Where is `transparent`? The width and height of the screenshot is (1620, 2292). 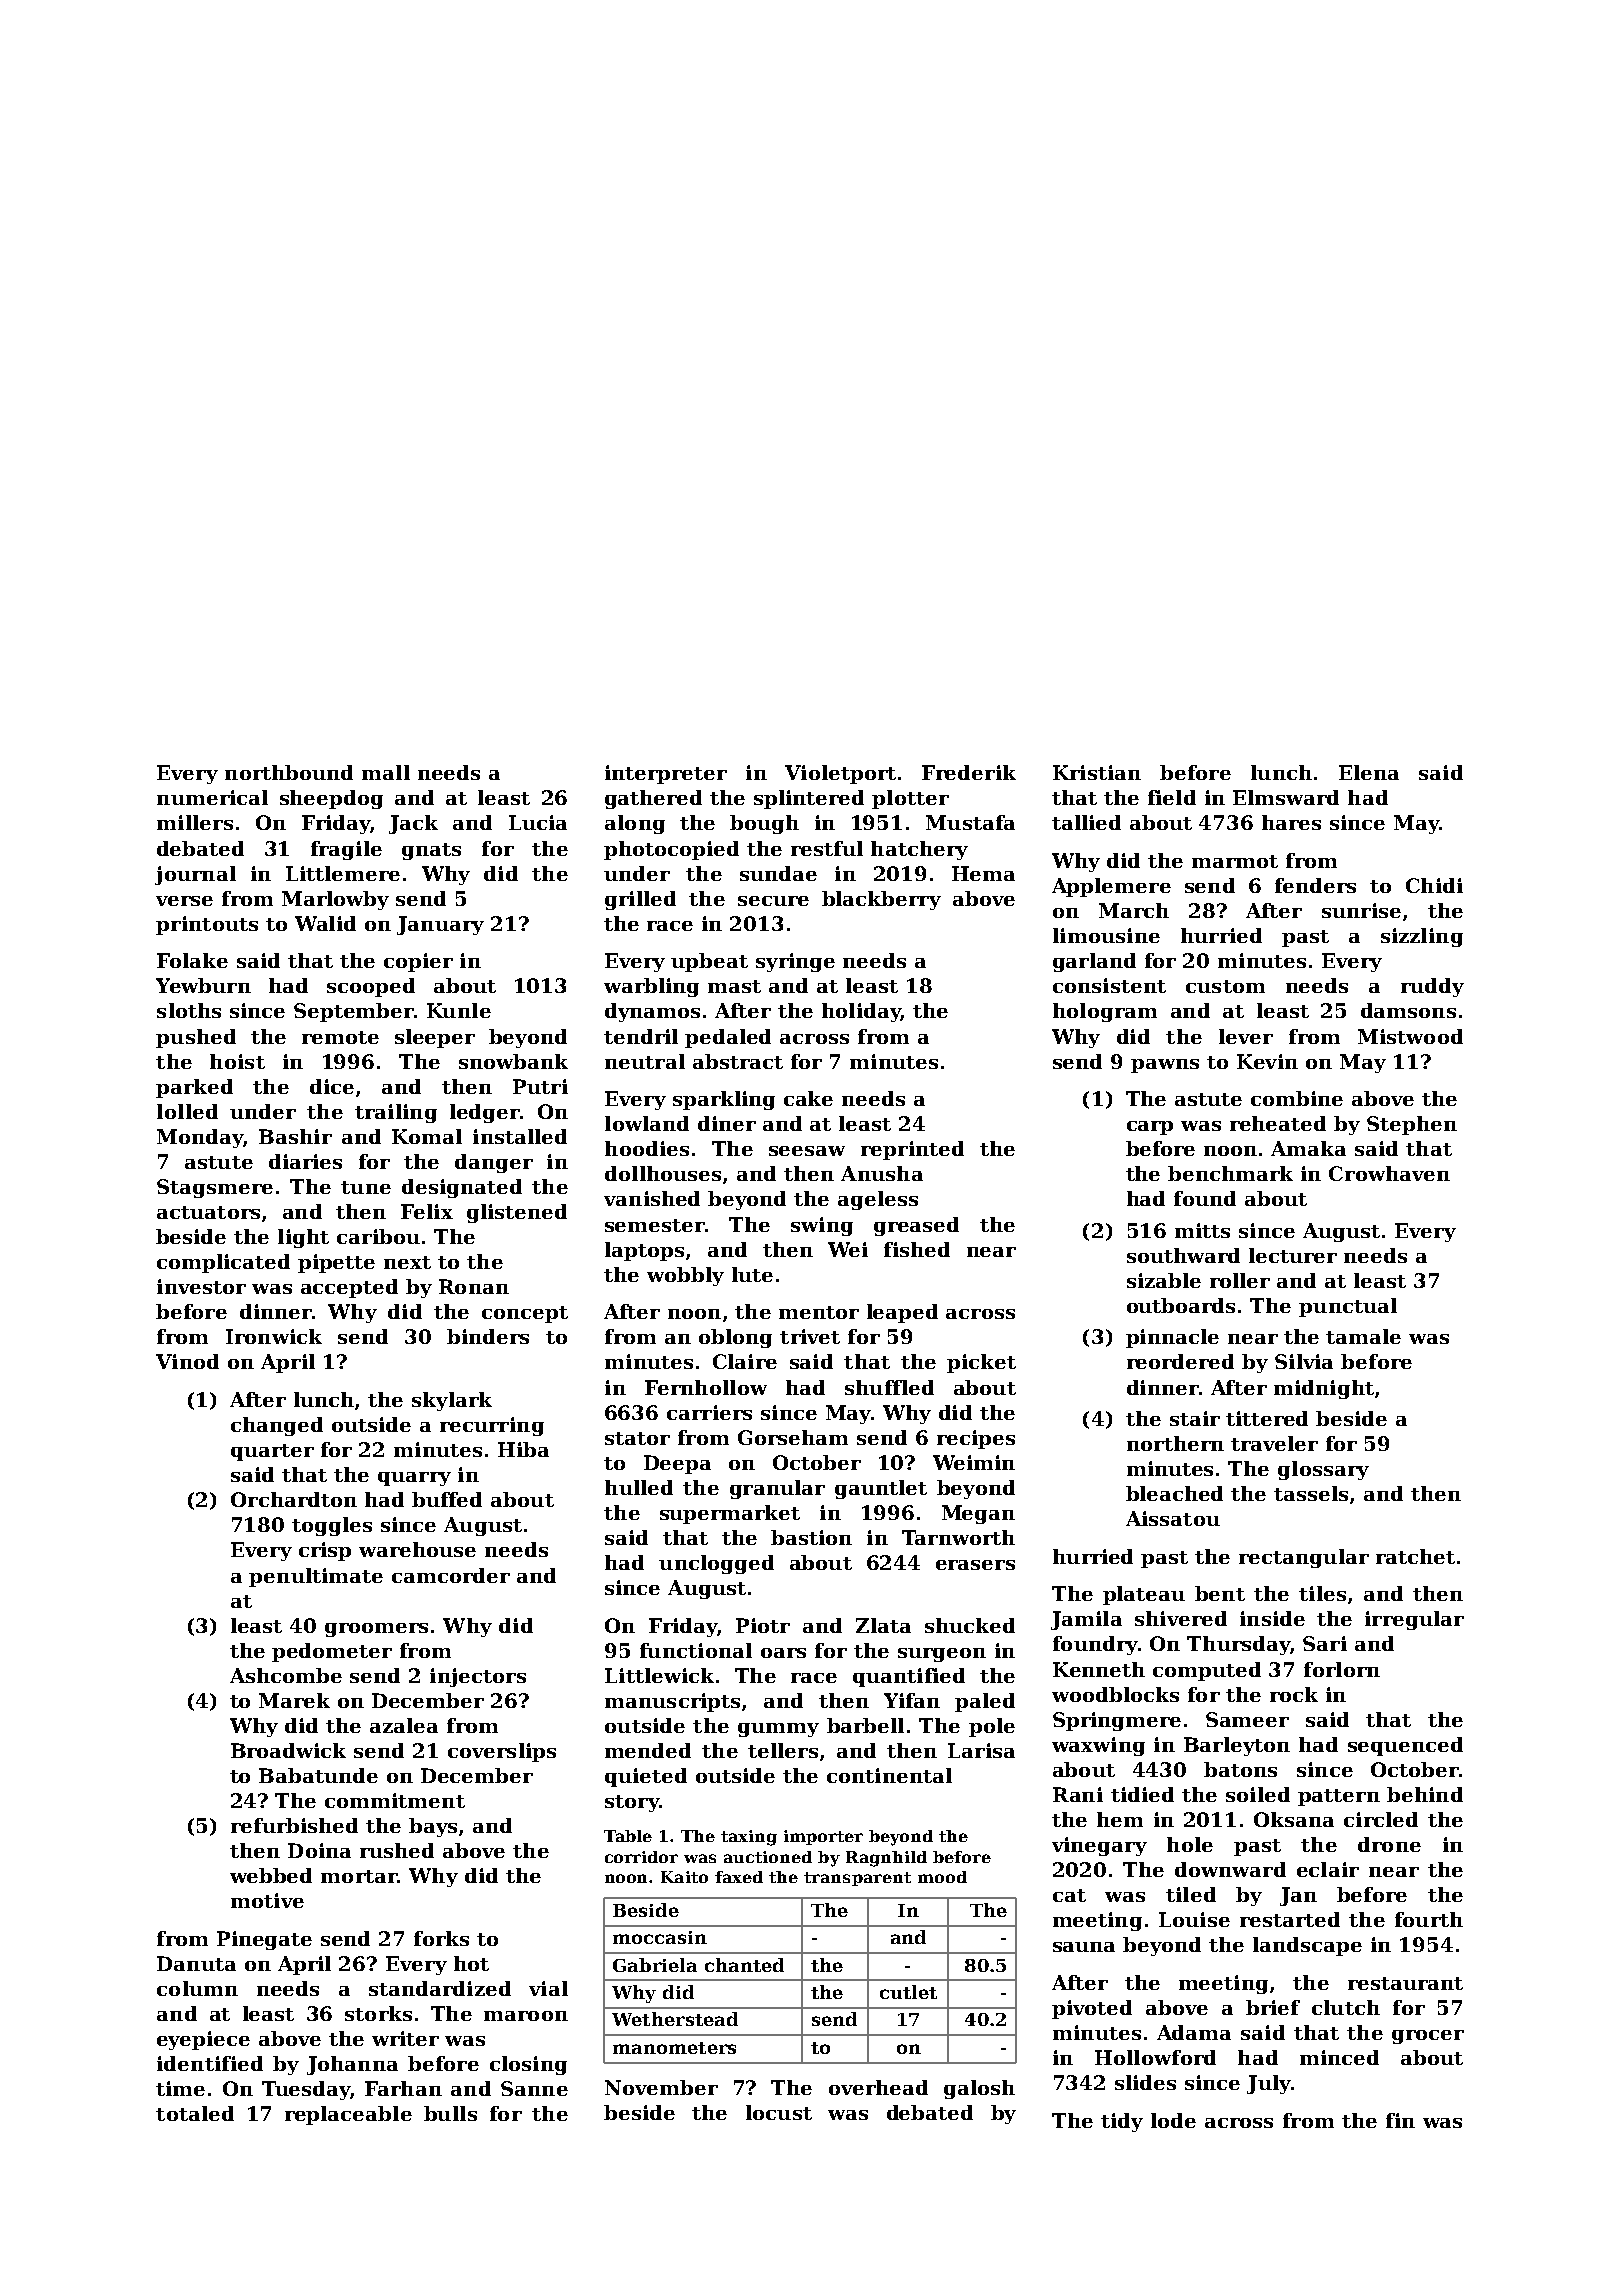 transparent is located at coordinates (857, 1879).
